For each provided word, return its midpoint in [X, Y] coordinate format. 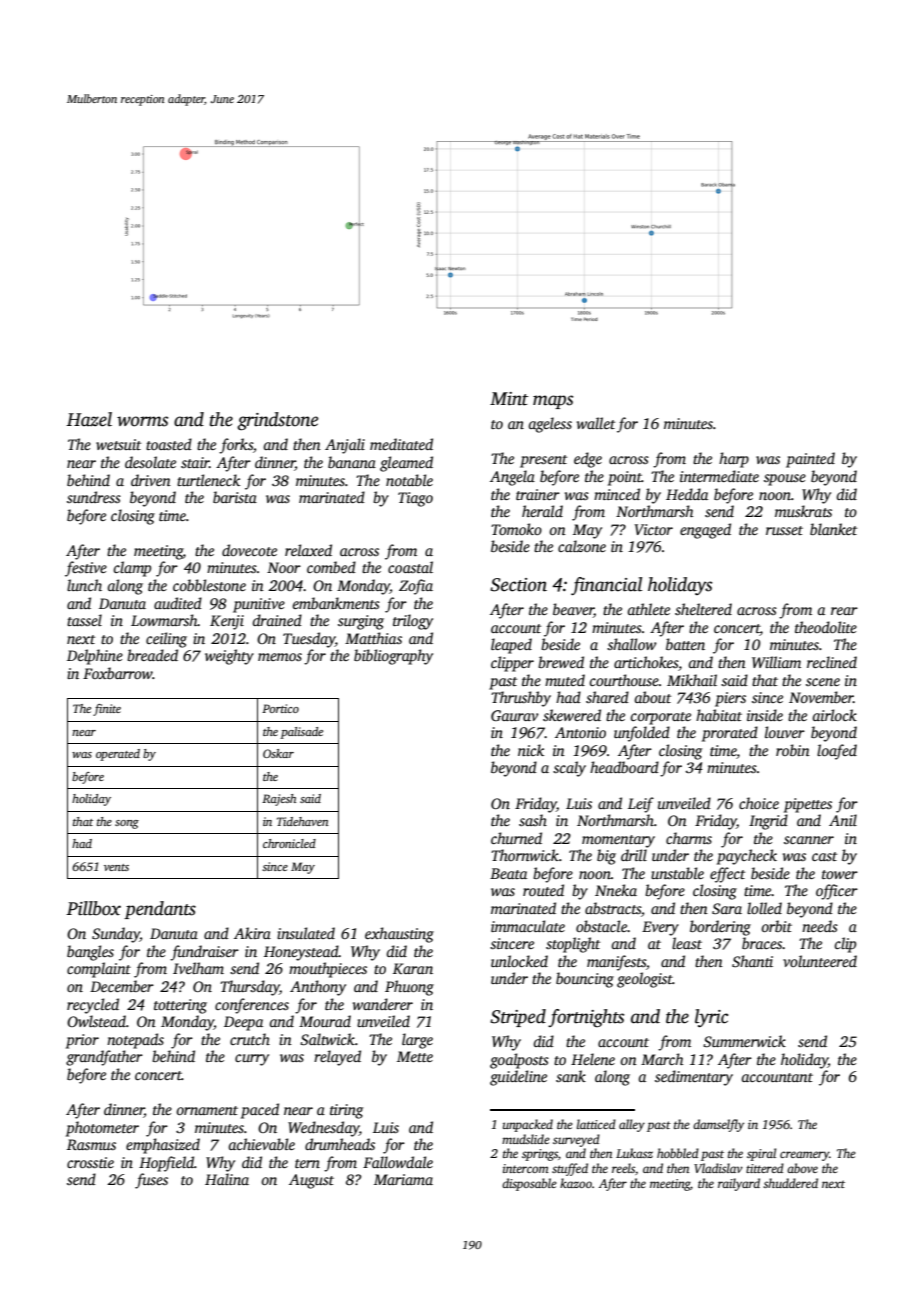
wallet [596, 423]
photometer [102, 1129]
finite [107, 710]
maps [553, 402]
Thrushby [521, 699]
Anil [843, 820]
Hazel [89, 419]
